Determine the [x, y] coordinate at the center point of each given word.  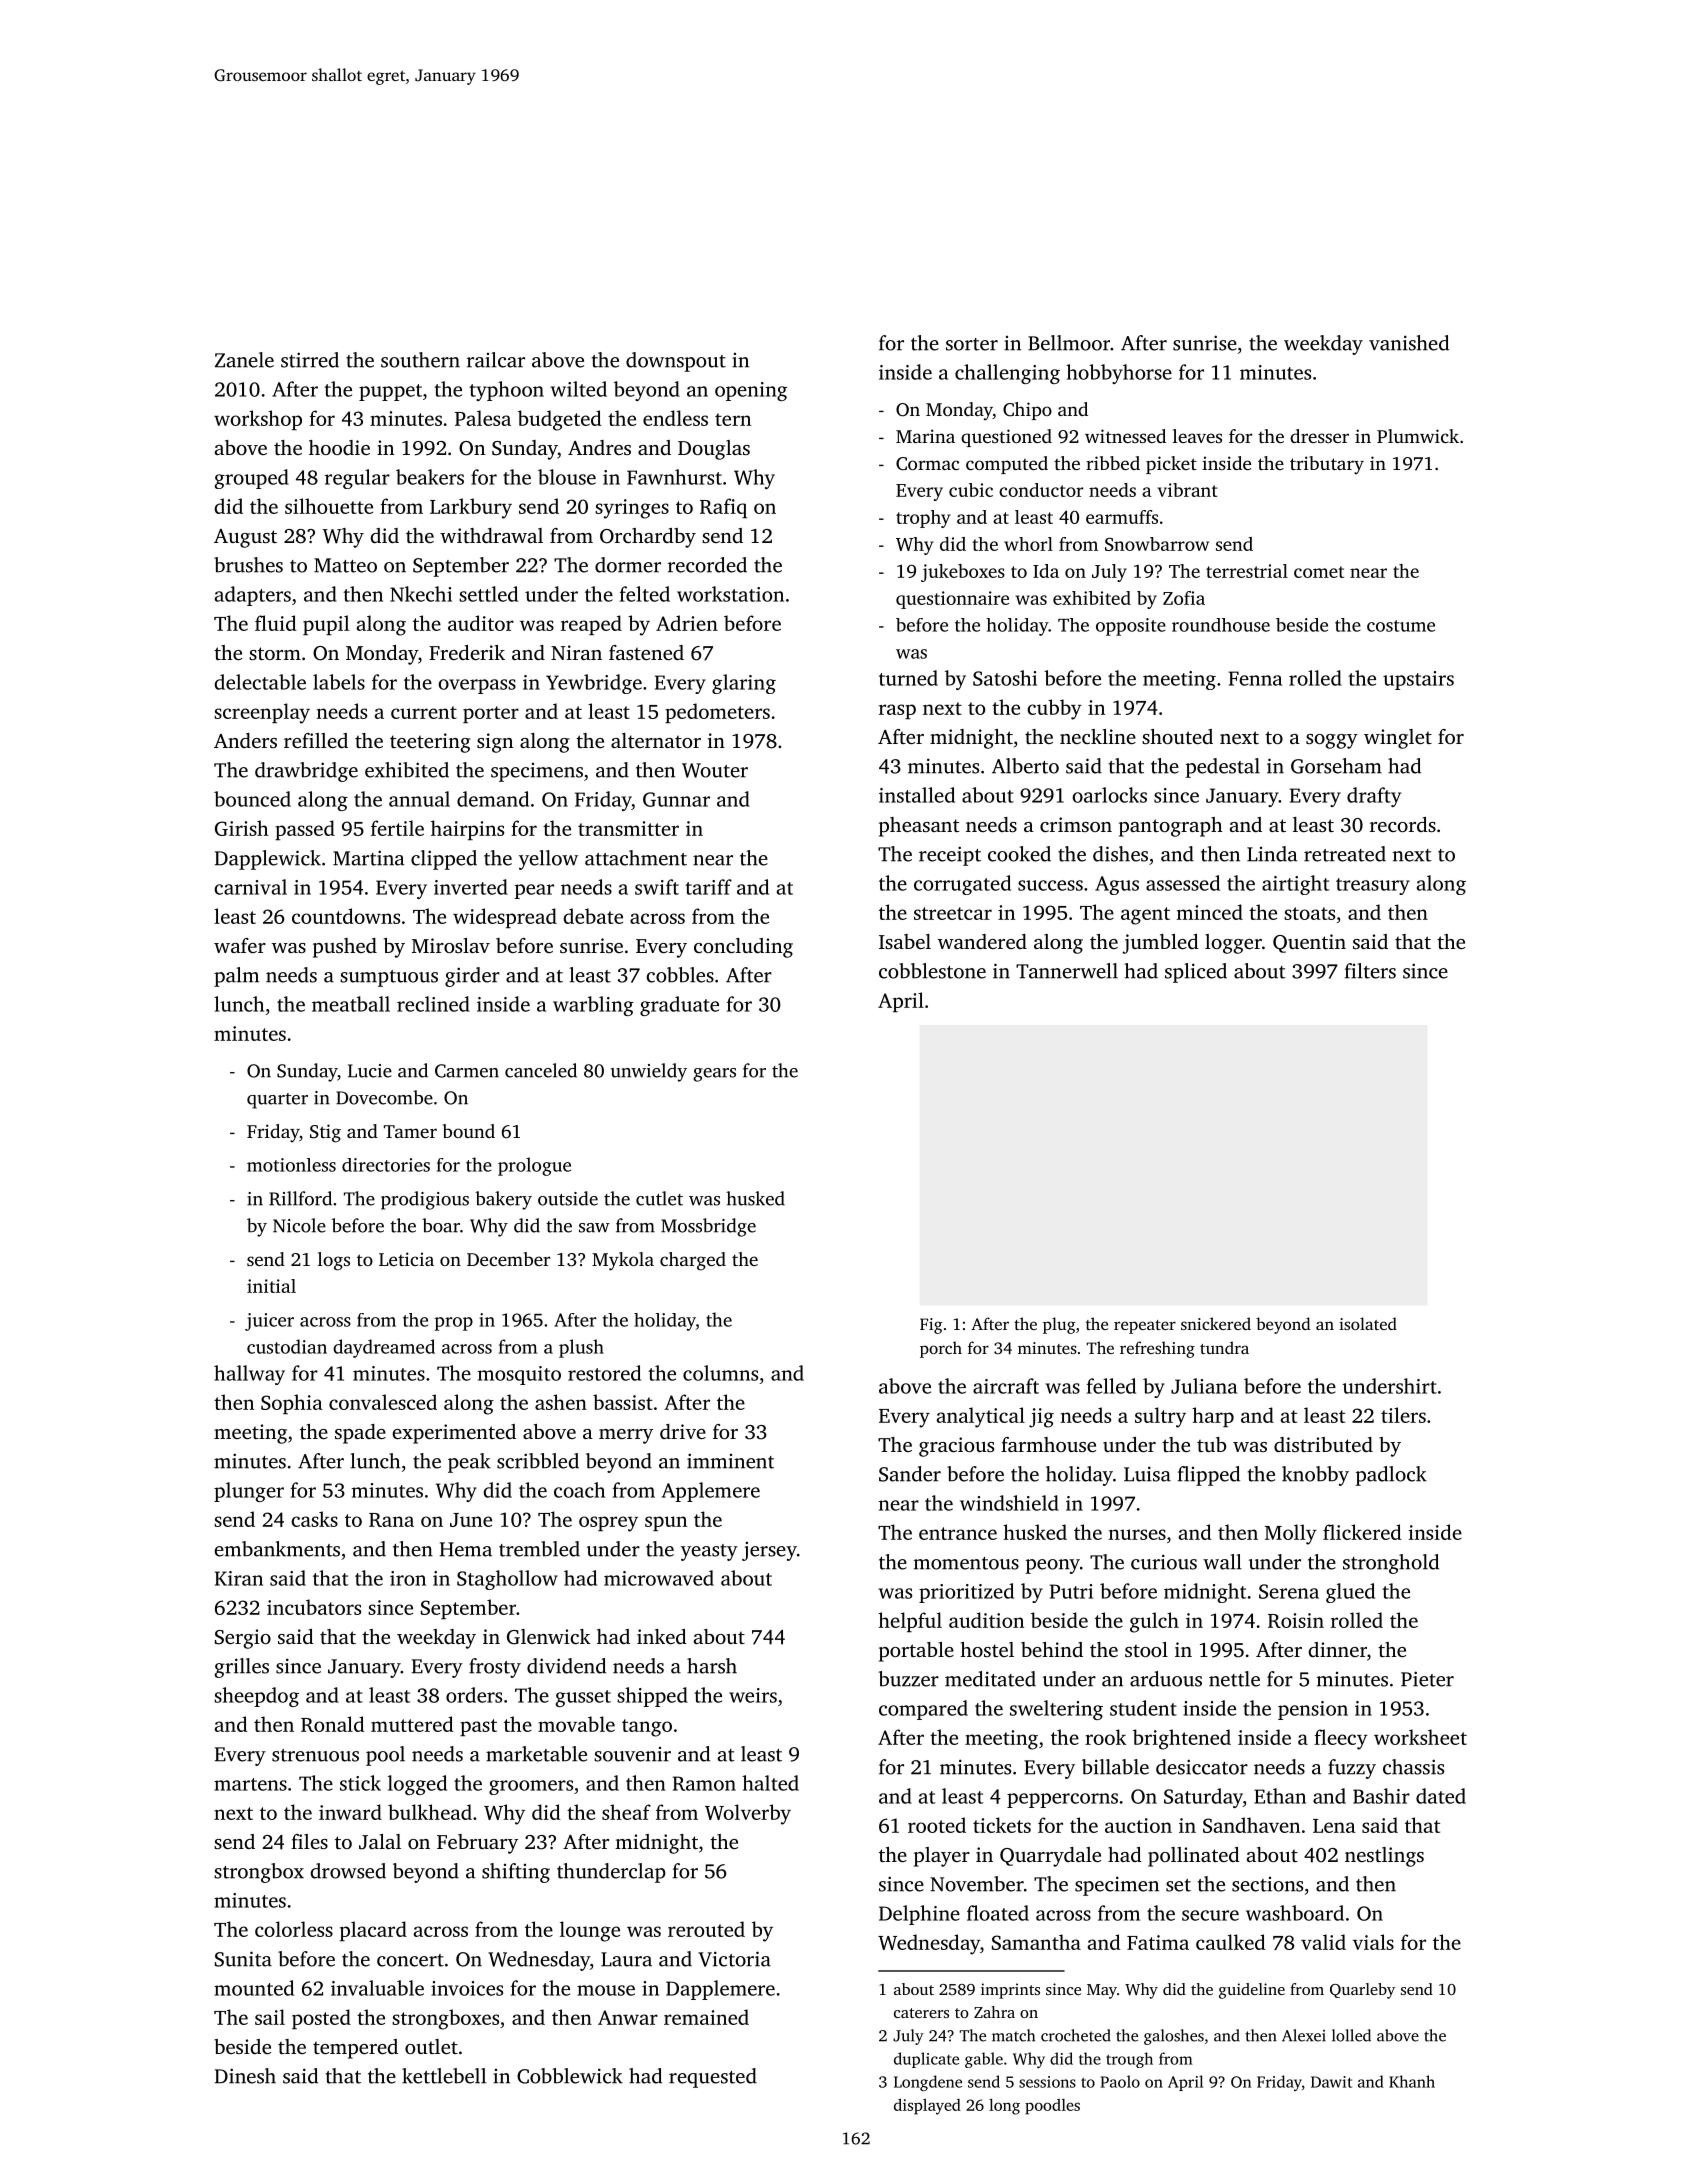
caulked [1231, 1942]
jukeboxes [963, 573]
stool [1146, 1649]
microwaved [659, 1578]
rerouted [706, 1929]
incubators [314, 1607]
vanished [1409, 343]
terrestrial [1247, 571]
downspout [676, 362]
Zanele [244, 360]
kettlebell [444, 2076]
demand [493, 799]
